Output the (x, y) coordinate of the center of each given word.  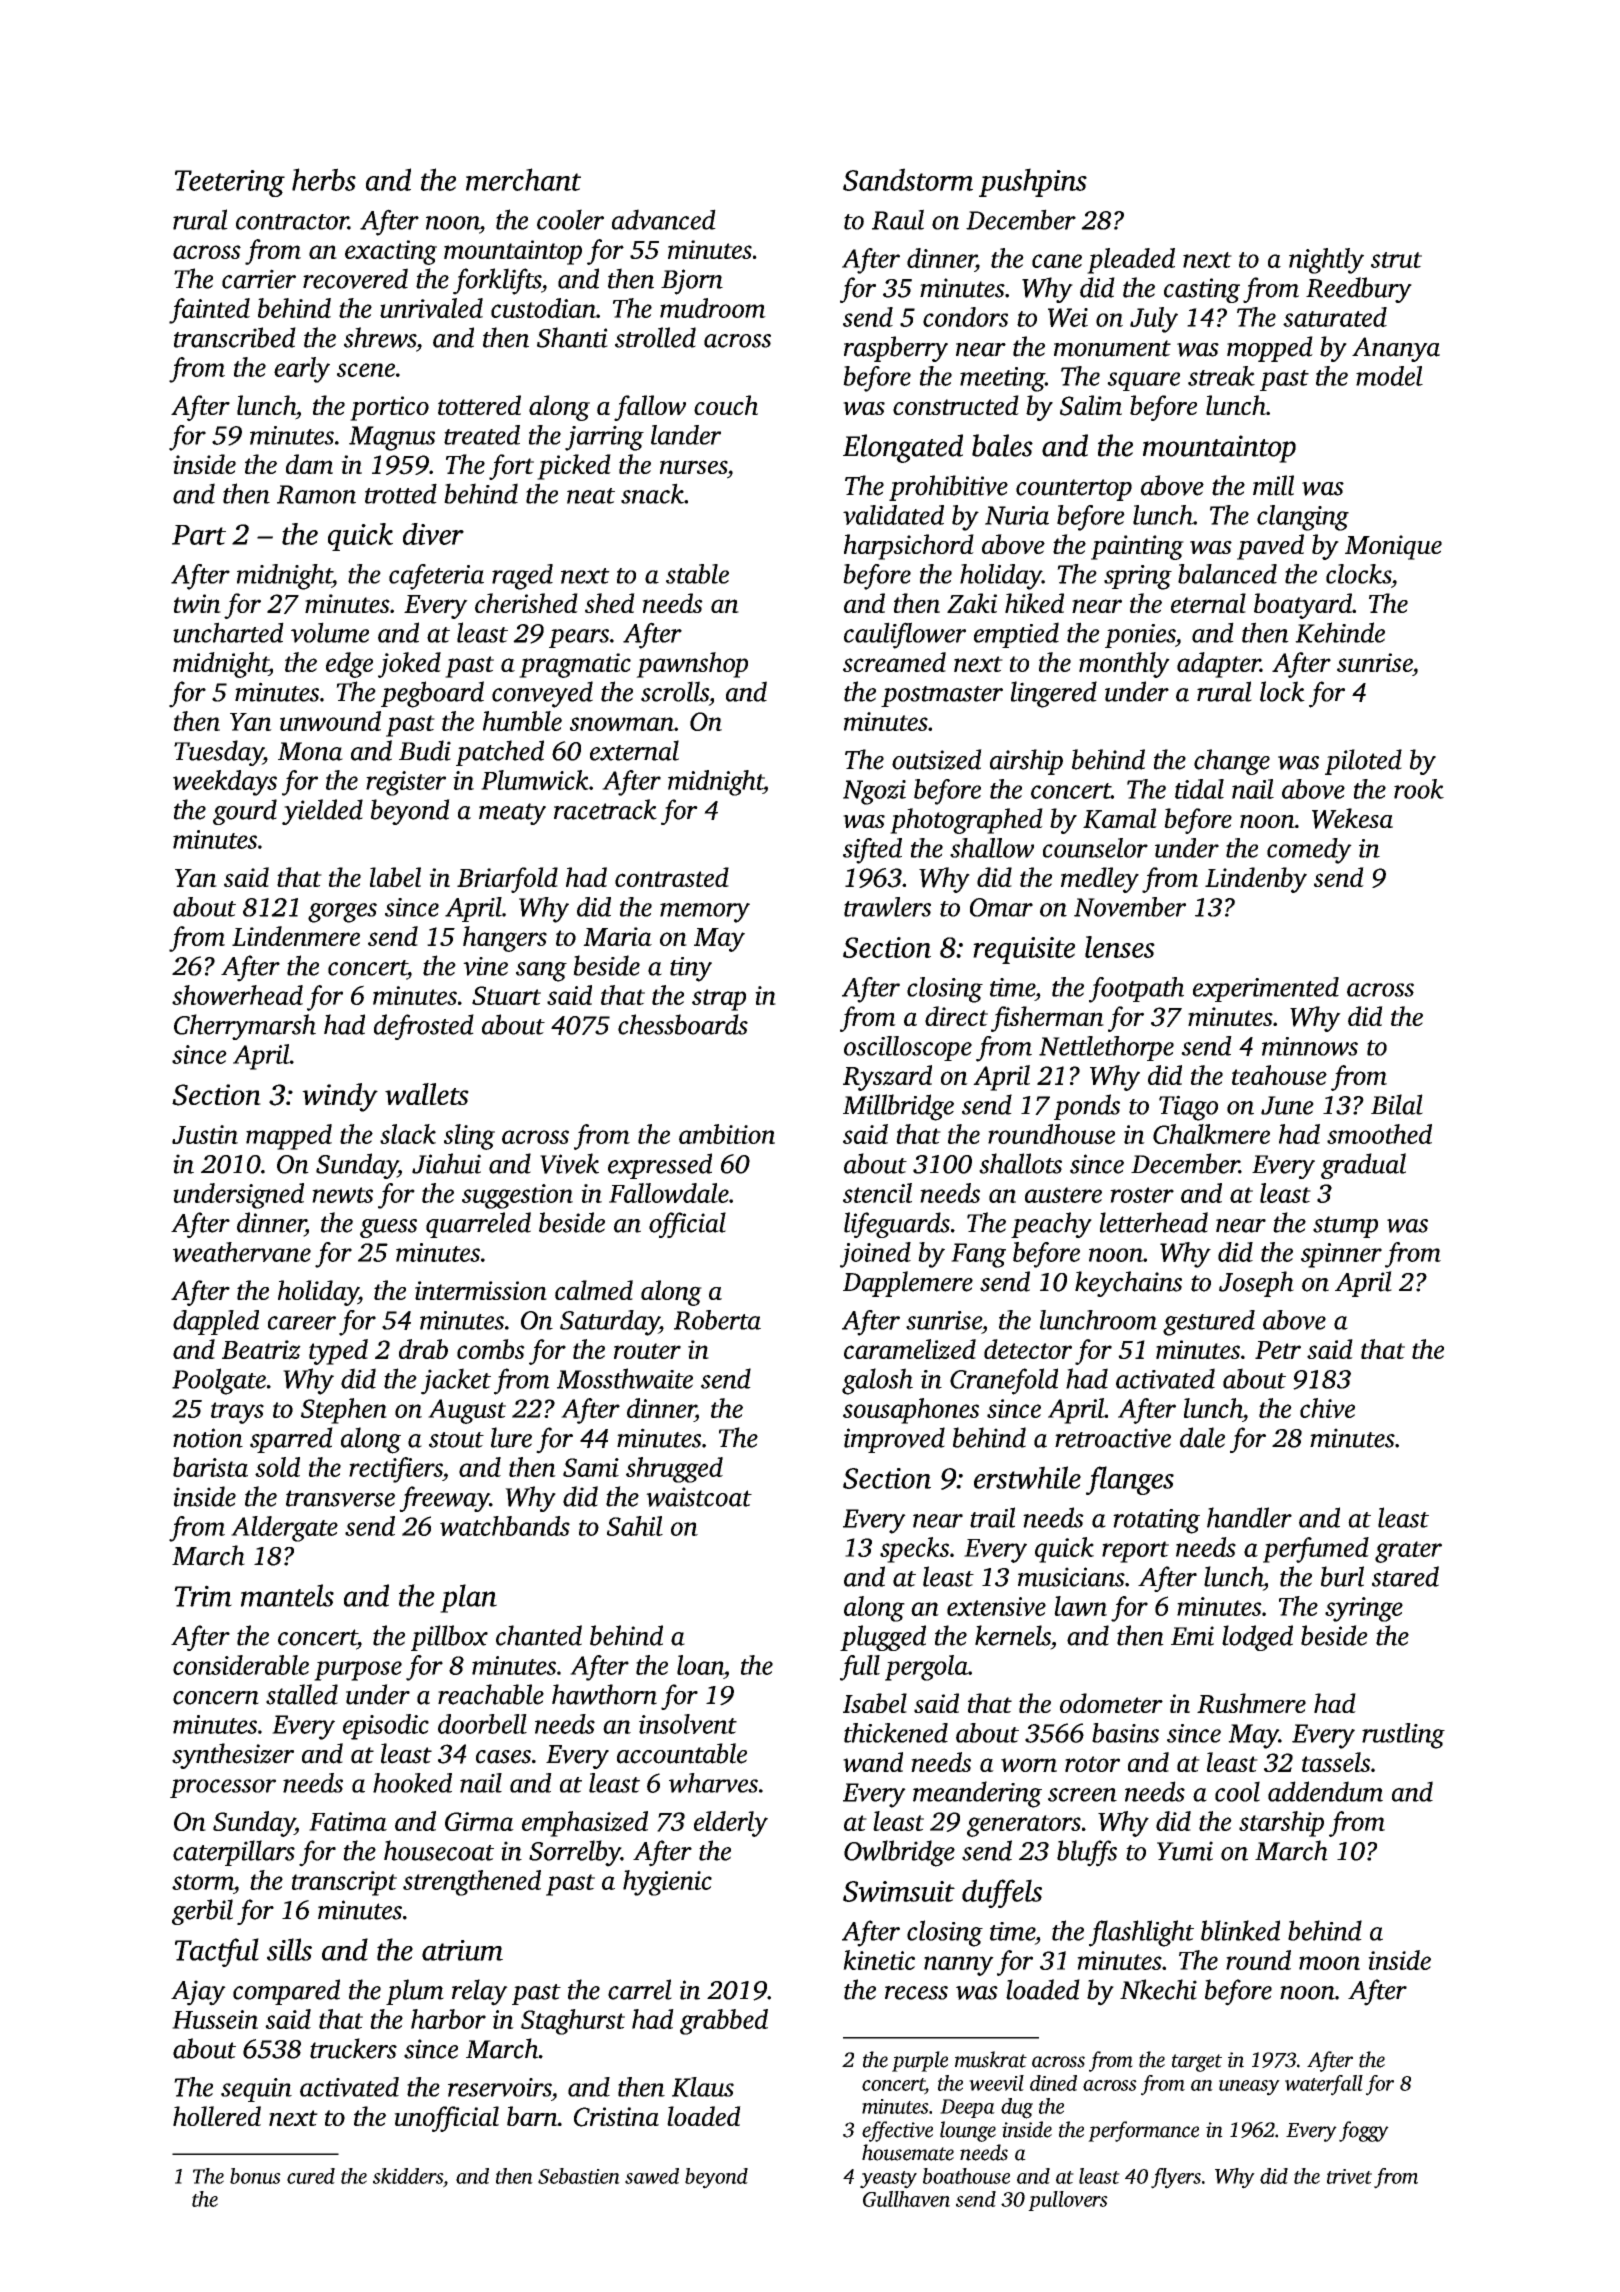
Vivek (569, 1163)
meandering (977, 1794)
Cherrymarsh (245, 1027)
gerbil (202, 1912)
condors (965, 317)
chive (1327, 1408)
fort (511, 467)
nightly (1326, 261)
